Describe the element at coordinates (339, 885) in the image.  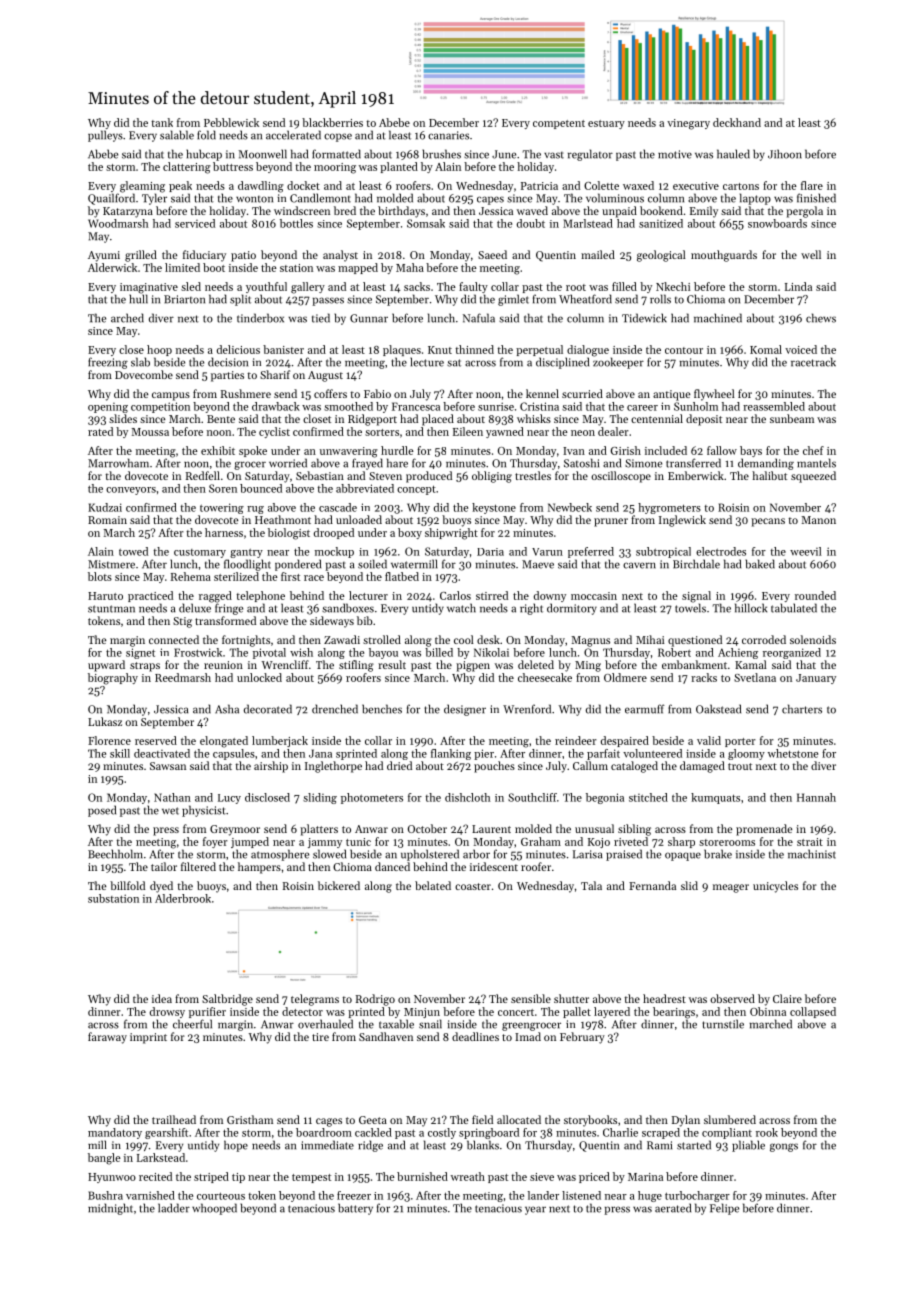
I see `bickered` at that location.
